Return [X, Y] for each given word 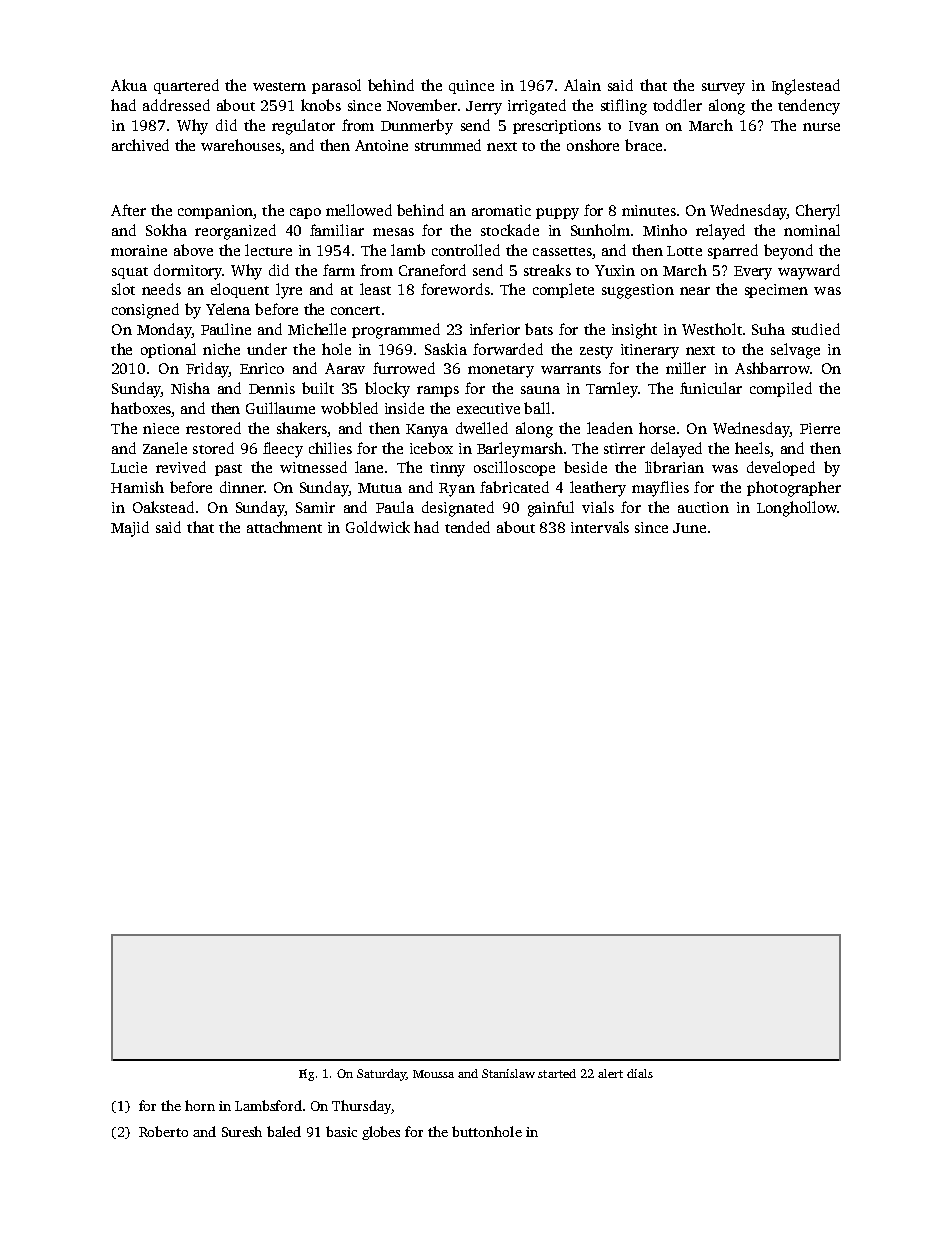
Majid [130, 529]
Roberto [163, 1131]
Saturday [381, 1075]
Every [753, 273]
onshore [593, 145]
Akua [129, 85]
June [689, 528]
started [557, 1073]
